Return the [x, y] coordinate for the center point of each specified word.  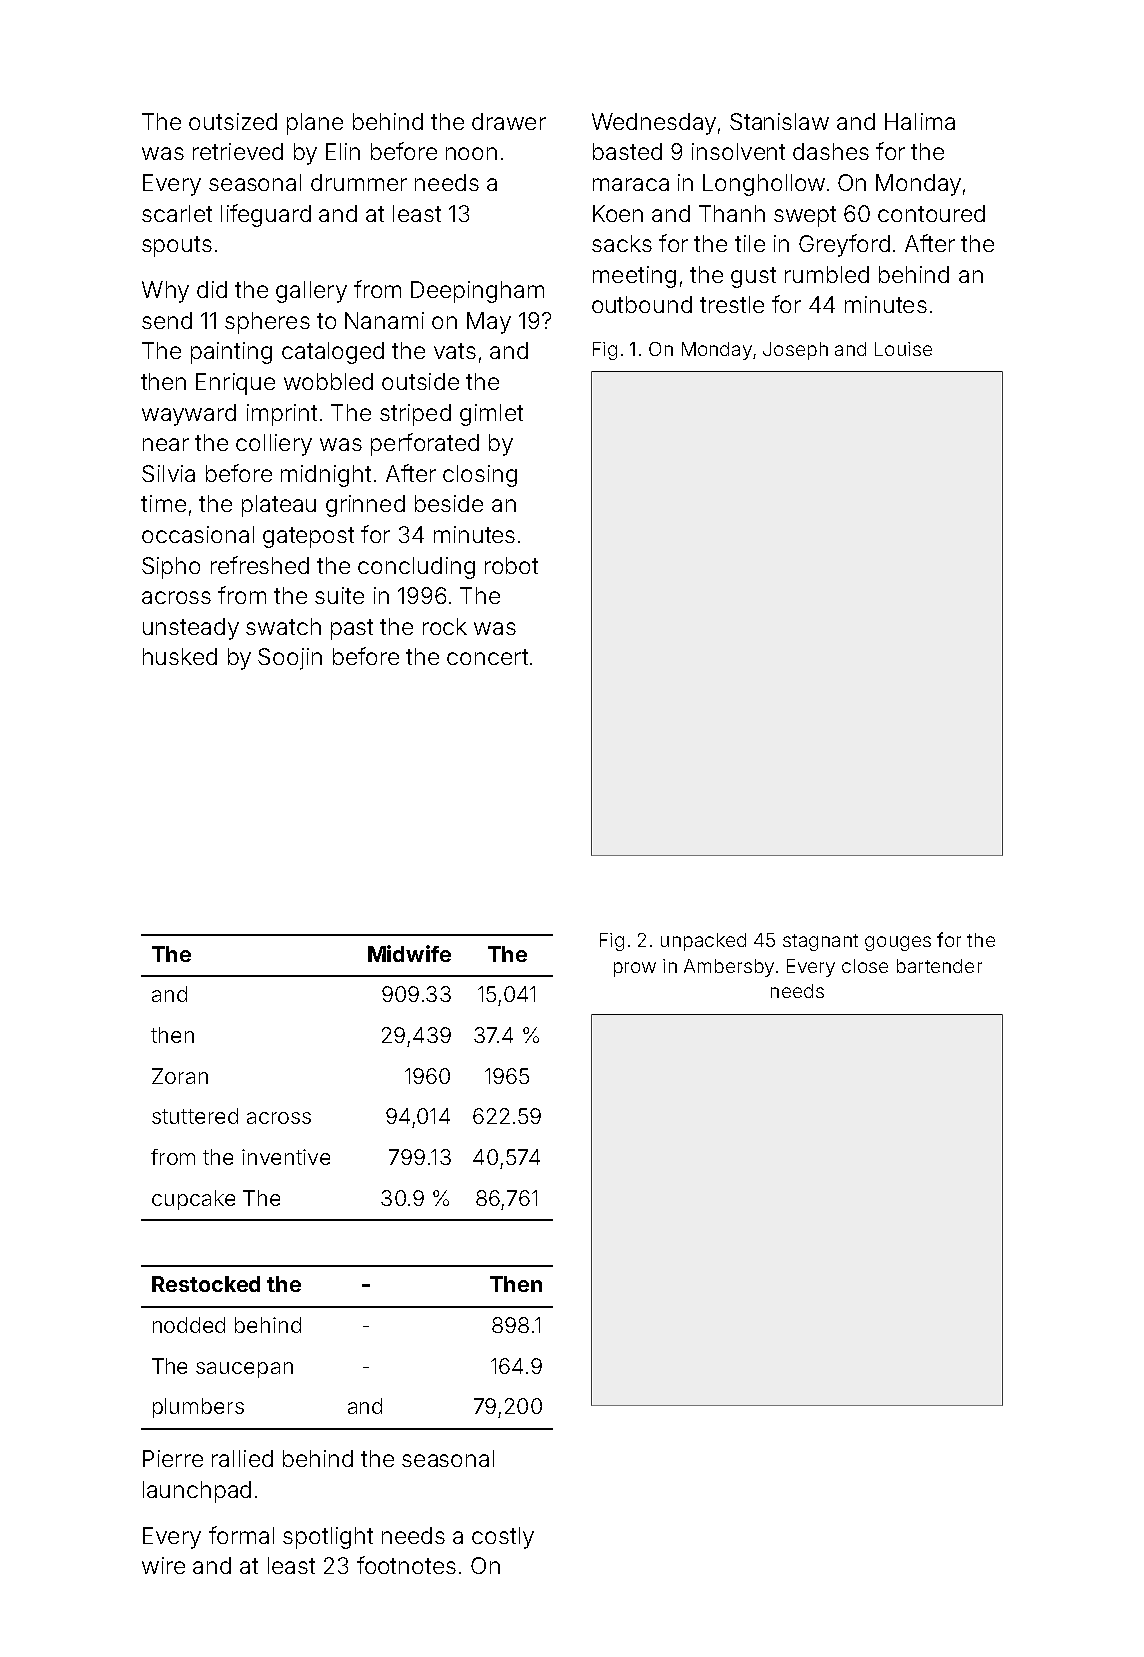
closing [480, 476]
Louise [903, 349]
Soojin [290, 659]
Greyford [844, 245]
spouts [177, 246]
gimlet [491, 415]
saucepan [244, 1370]
